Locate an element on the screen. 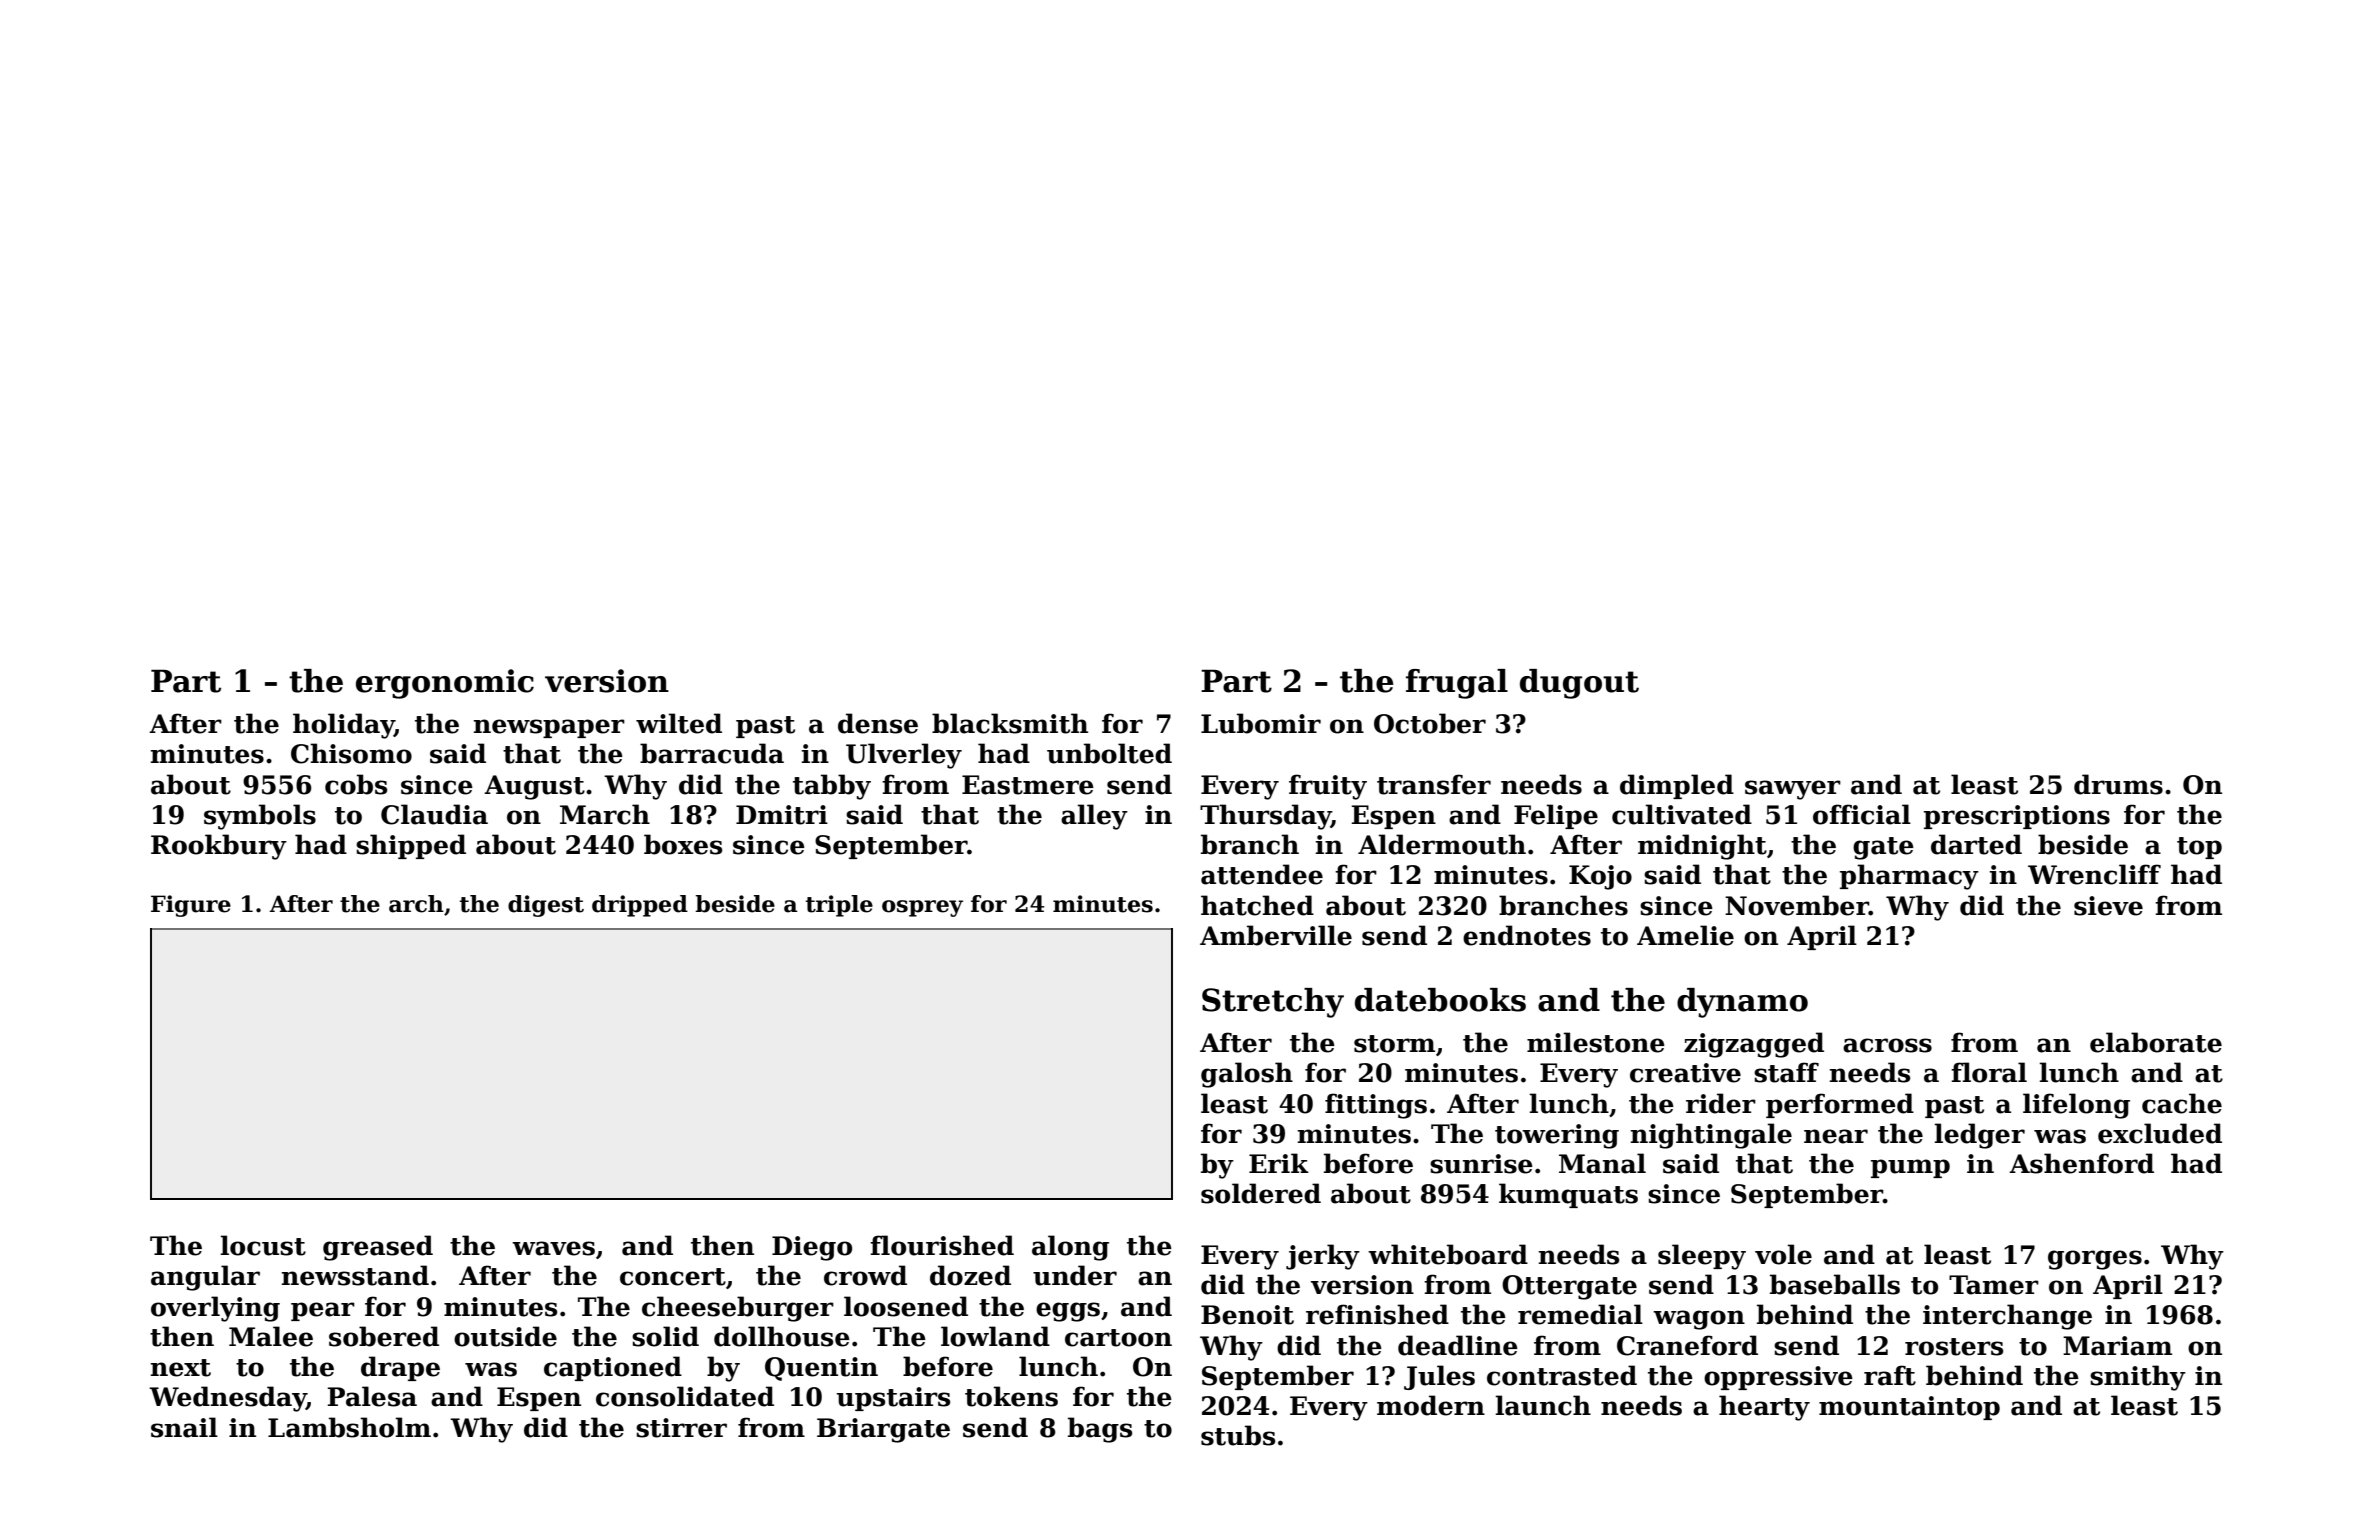  August is located at coordinates (534, 787).
